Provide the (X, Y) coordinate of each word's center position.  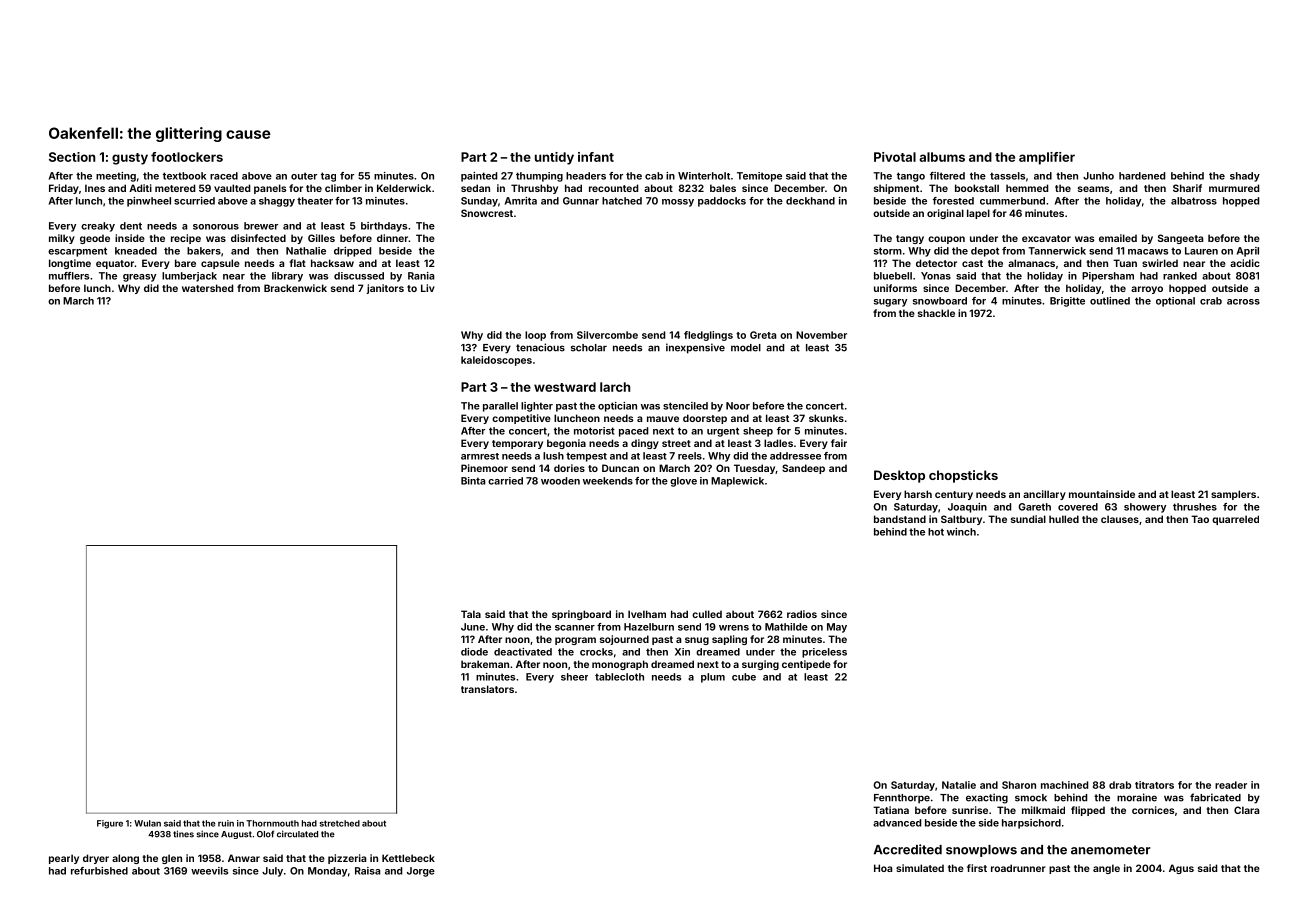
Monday (327, 872)
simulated (920, 868)
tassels (1007, 176)
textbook (184, 176)
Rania (421, 276)
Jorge (421, 872)
